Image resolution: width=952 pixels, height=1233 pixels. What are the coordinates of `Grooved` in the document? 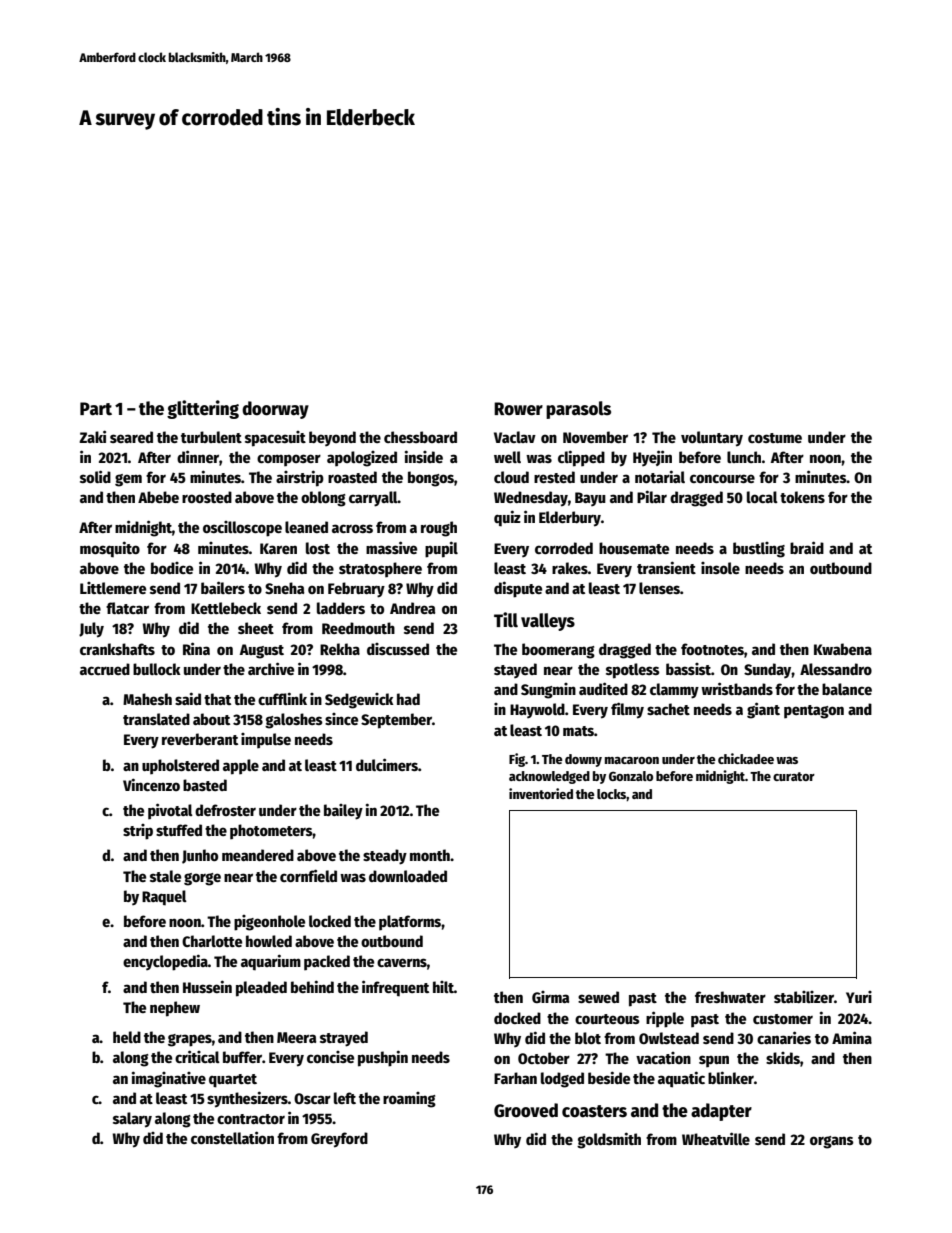 It's located at (526, 1110).
